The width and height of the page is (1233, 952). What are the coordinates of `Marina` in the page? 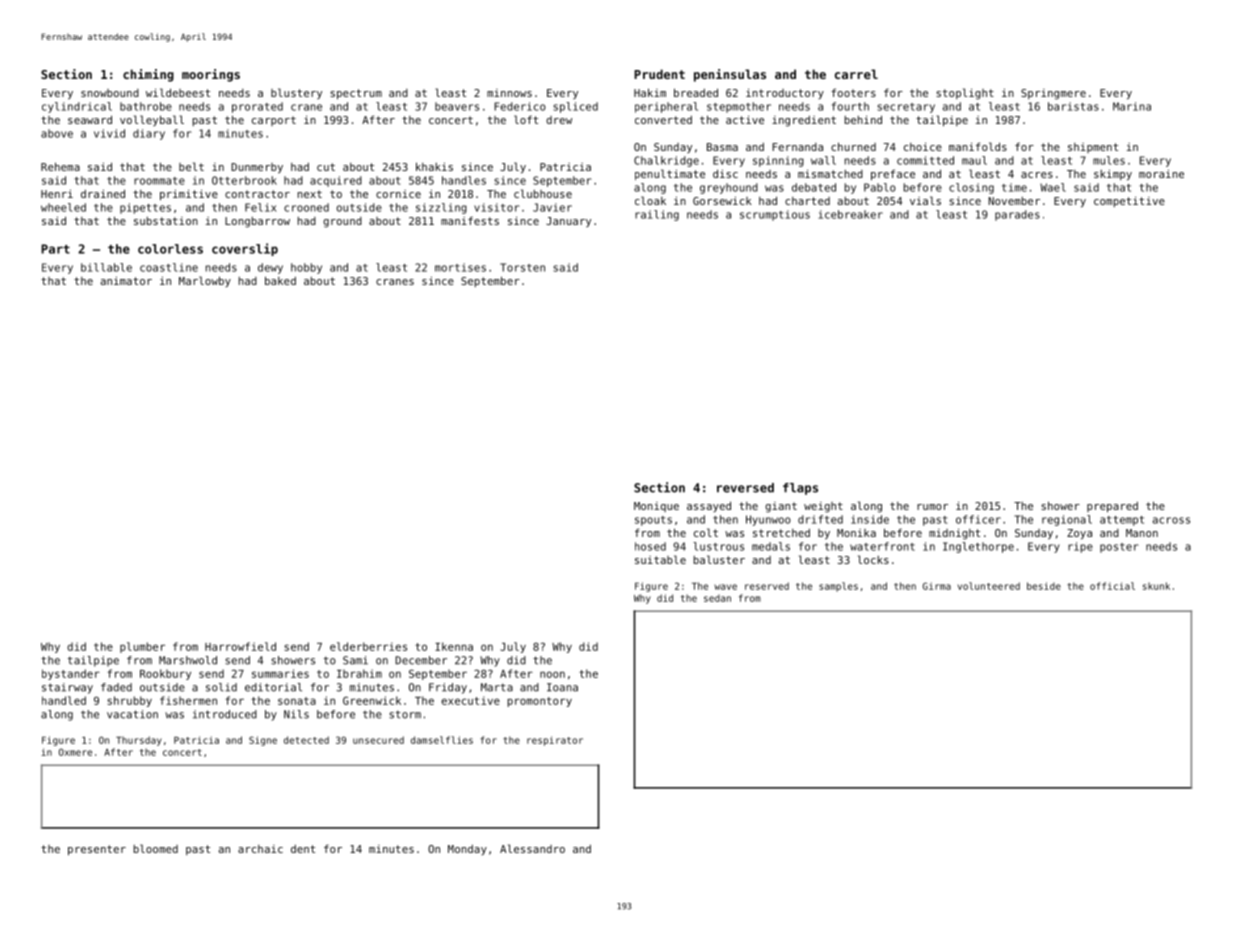 It's located at (1132, 106).
